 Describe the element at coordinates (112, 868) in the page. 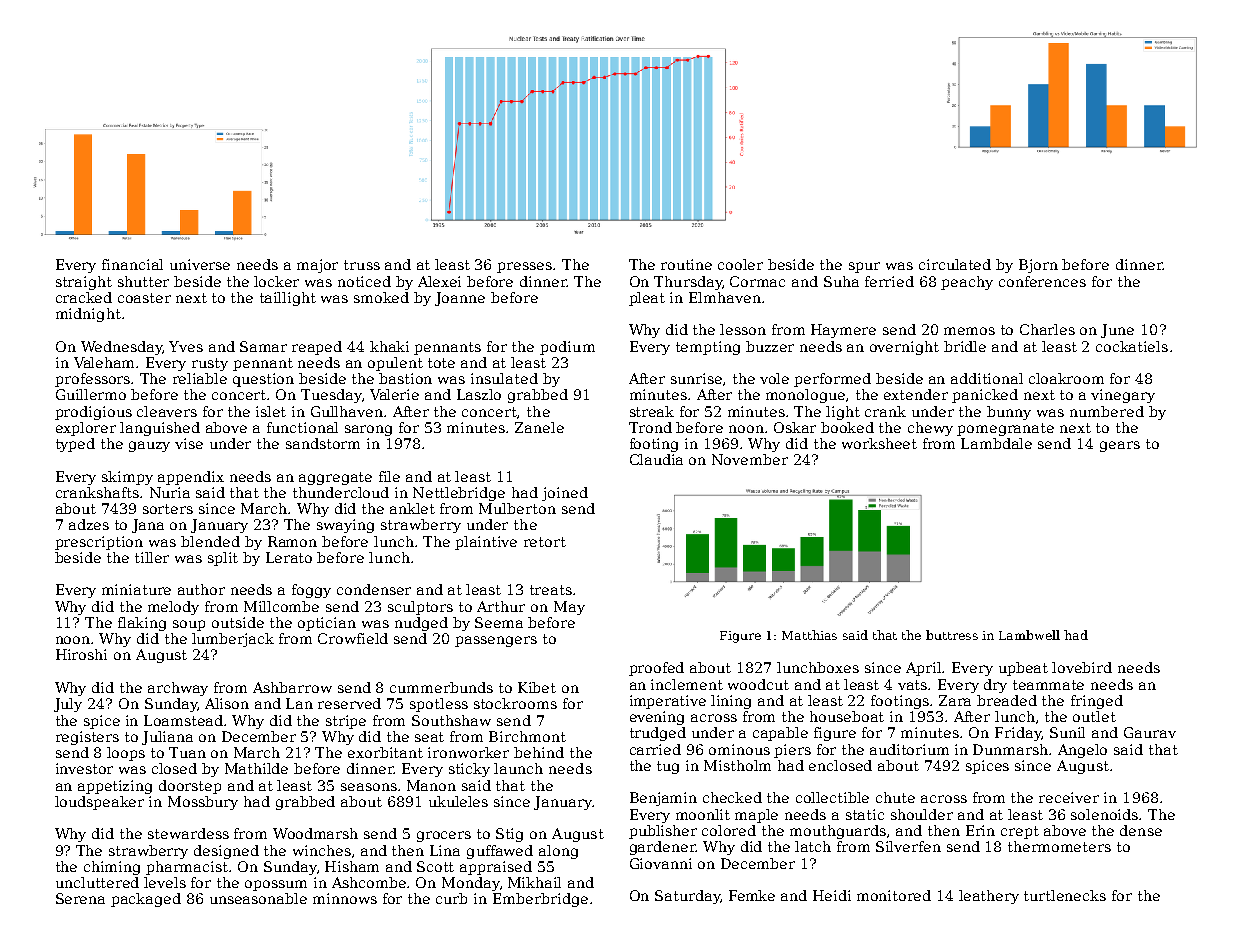

I see `chiming` at that location.
